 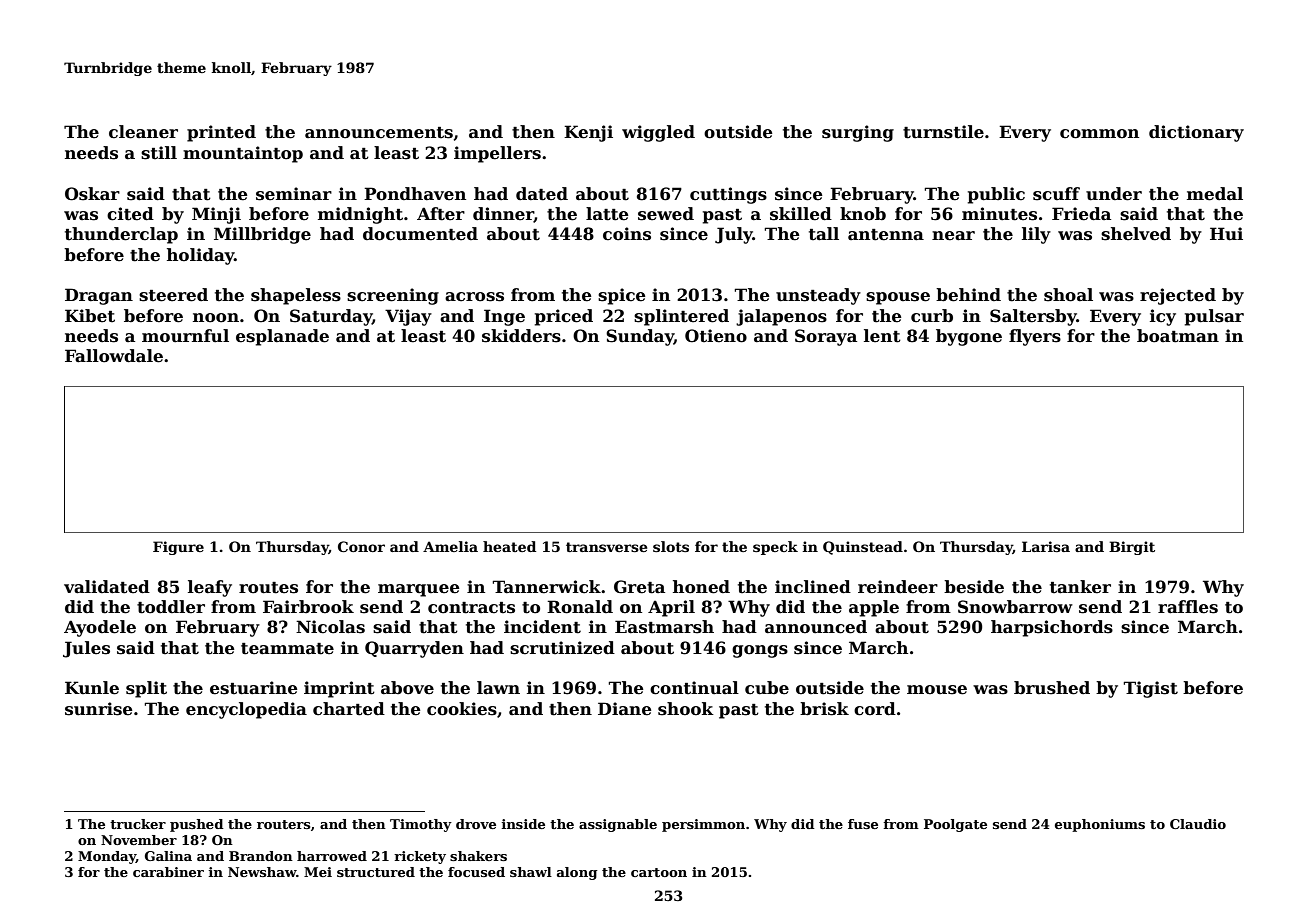 What do you see at coordinates (318, 872) in the screenshot?
I see `Mei` at bounding box center [318, 872].
